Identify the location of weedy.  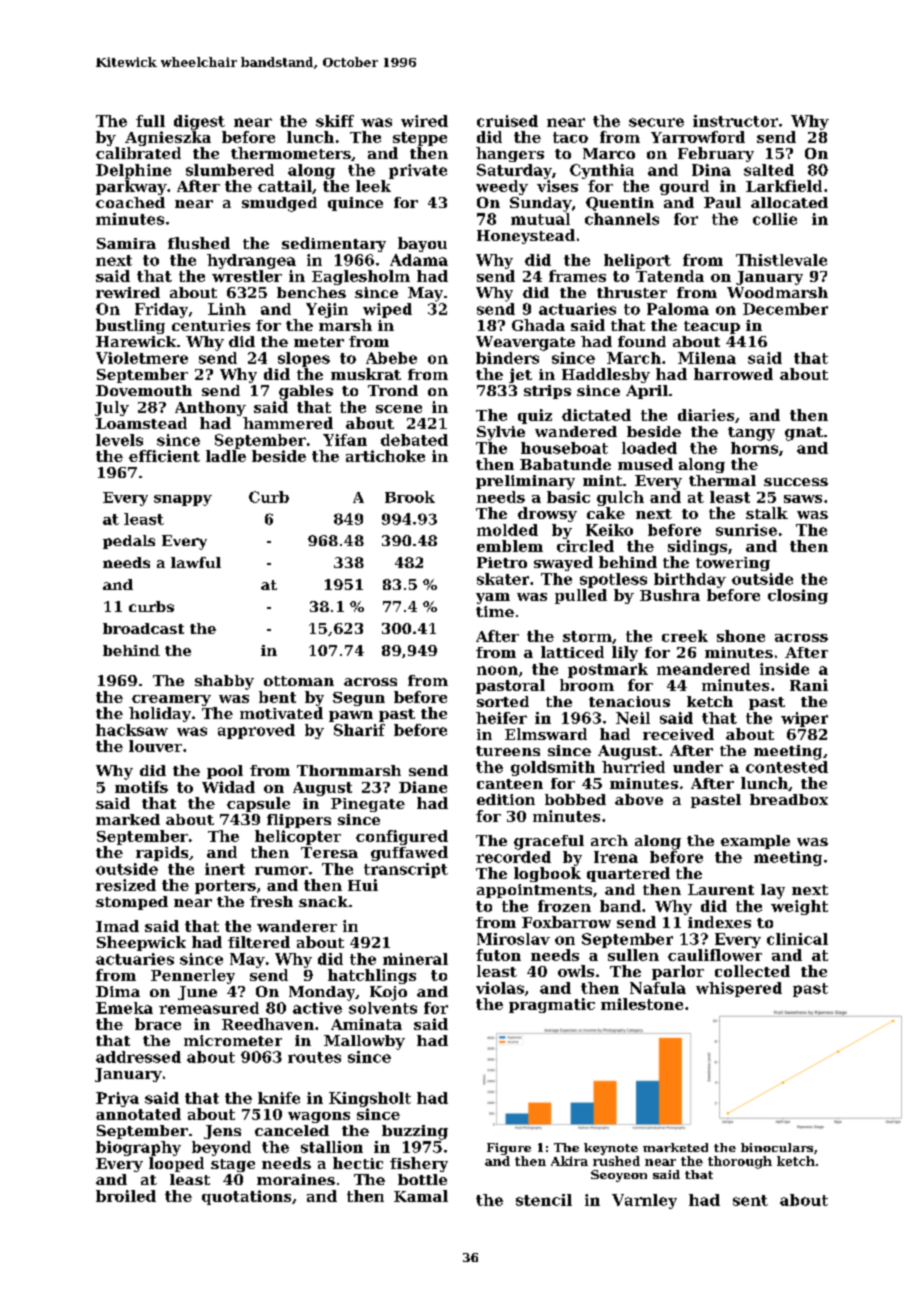
(502, 187).
